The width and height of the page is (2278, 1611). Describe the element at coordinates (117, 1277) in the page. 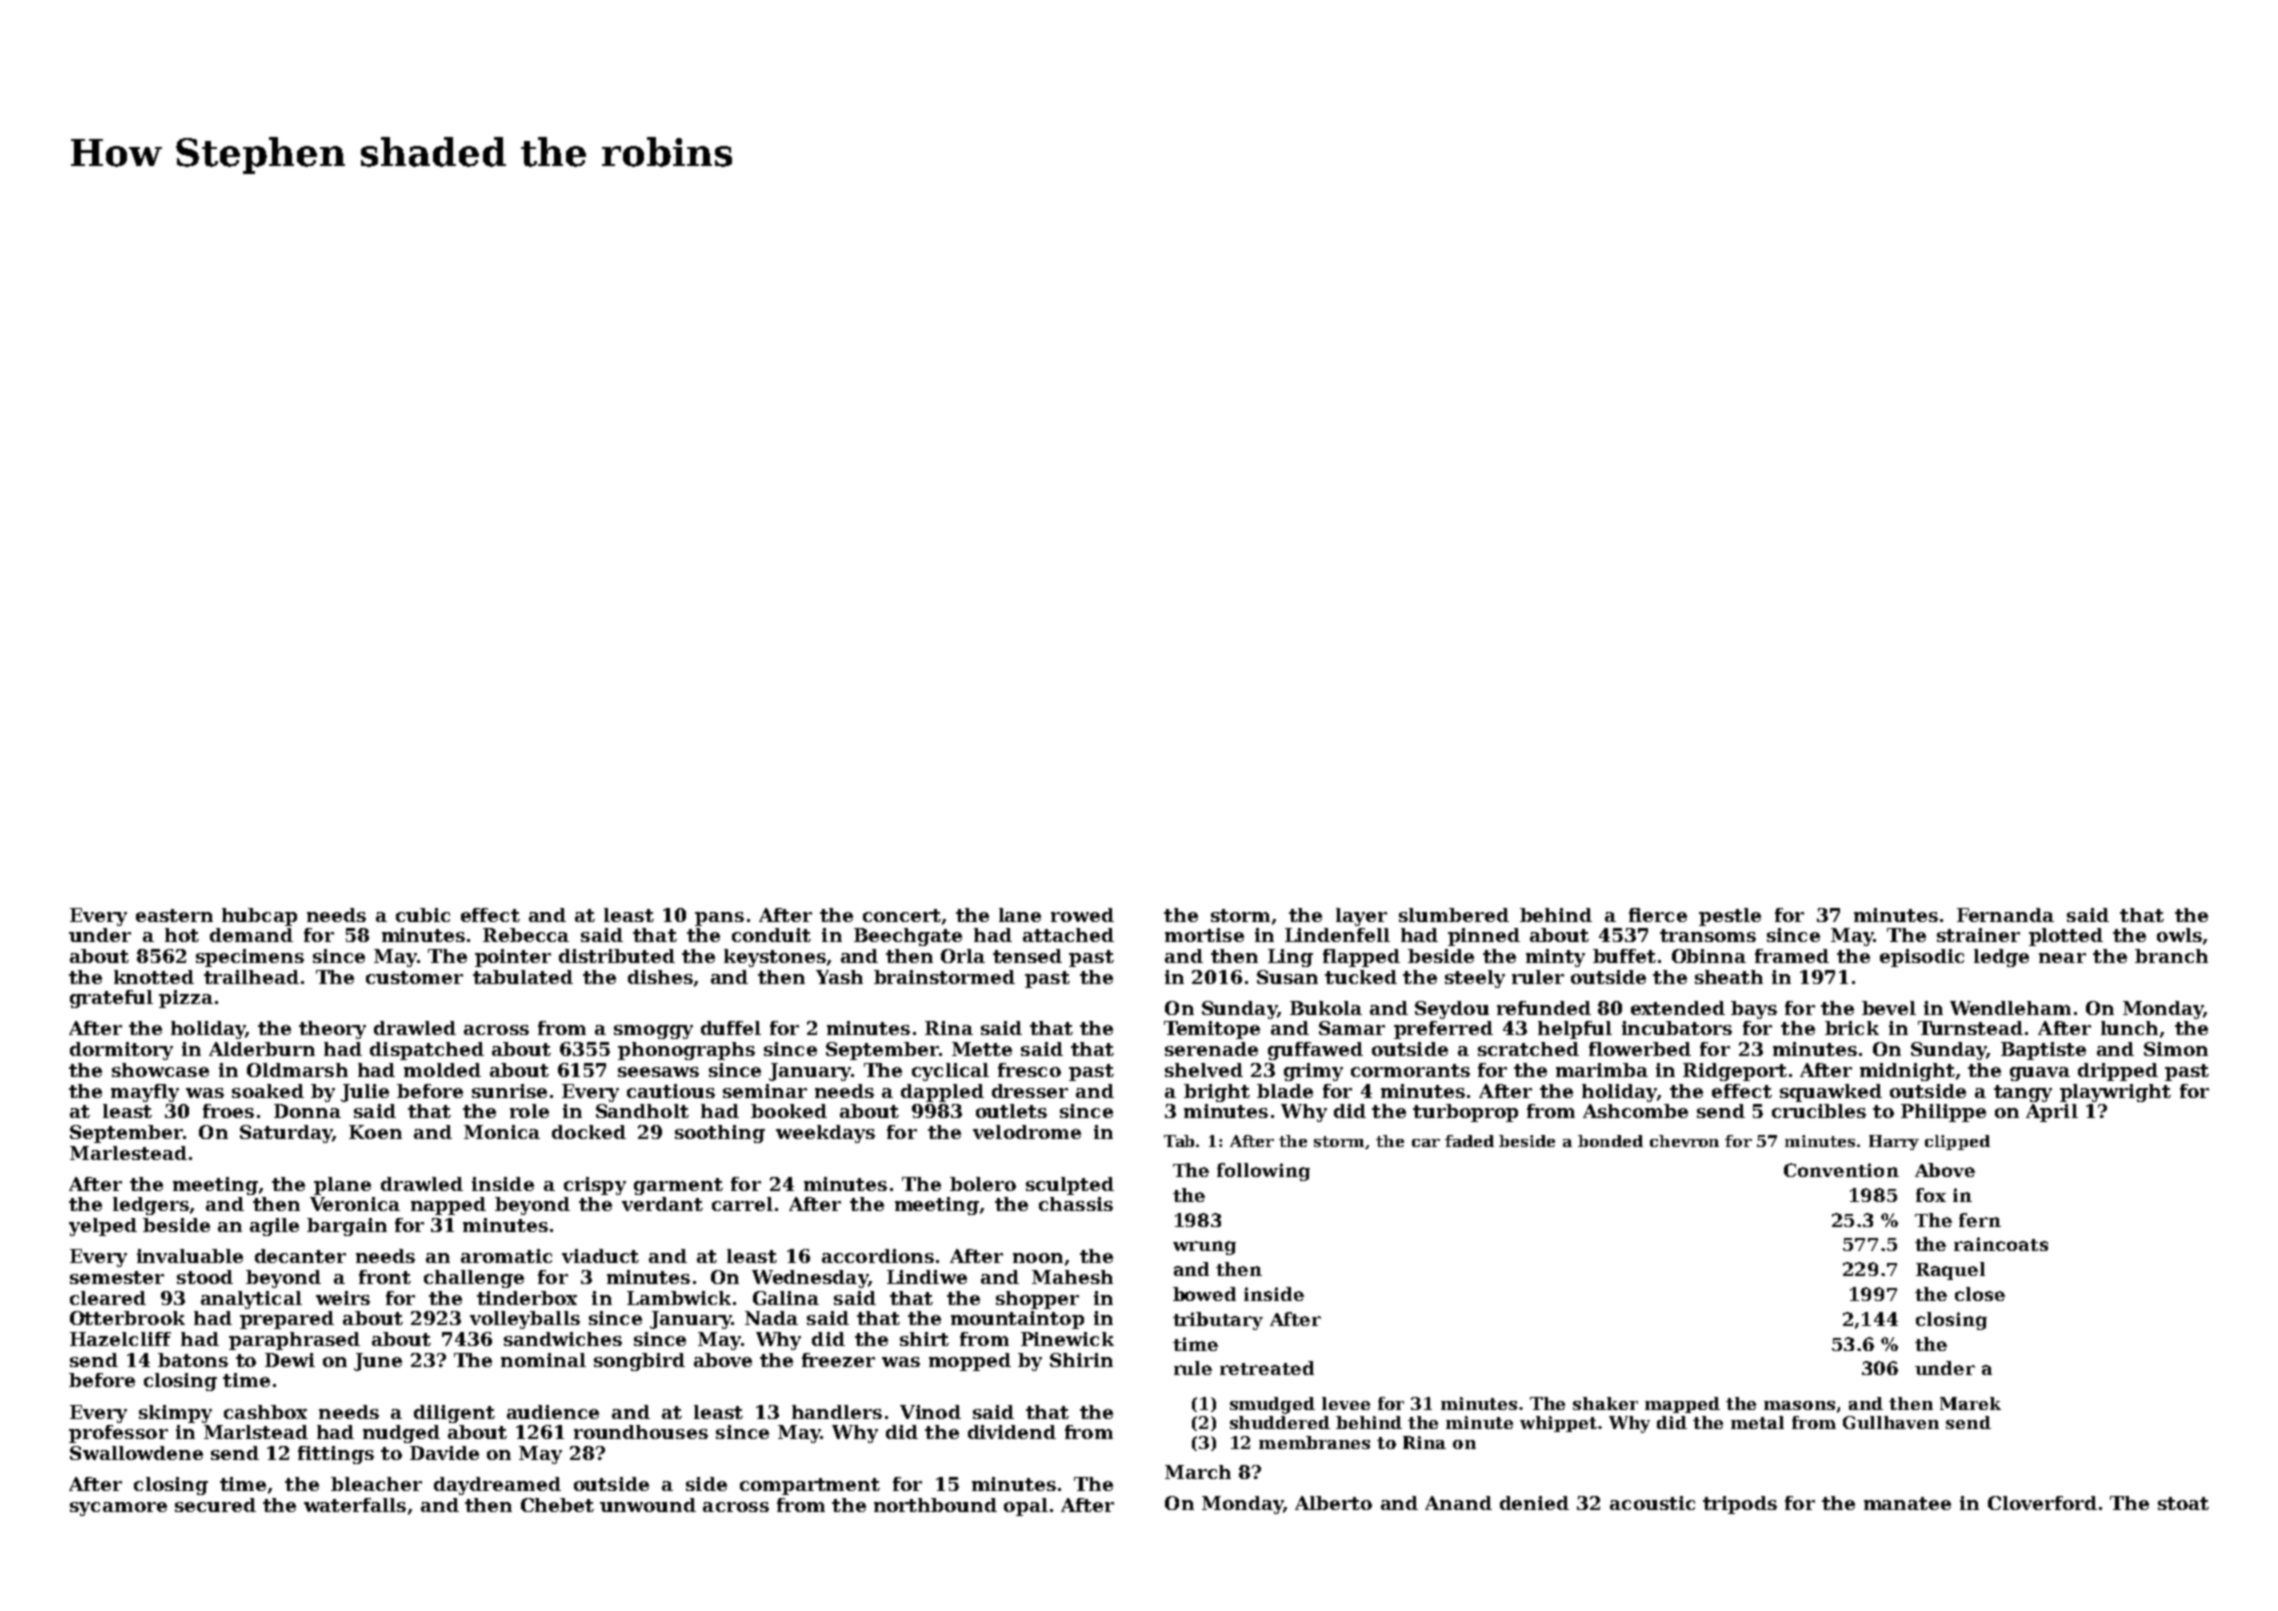

I see `semester` at that location.
